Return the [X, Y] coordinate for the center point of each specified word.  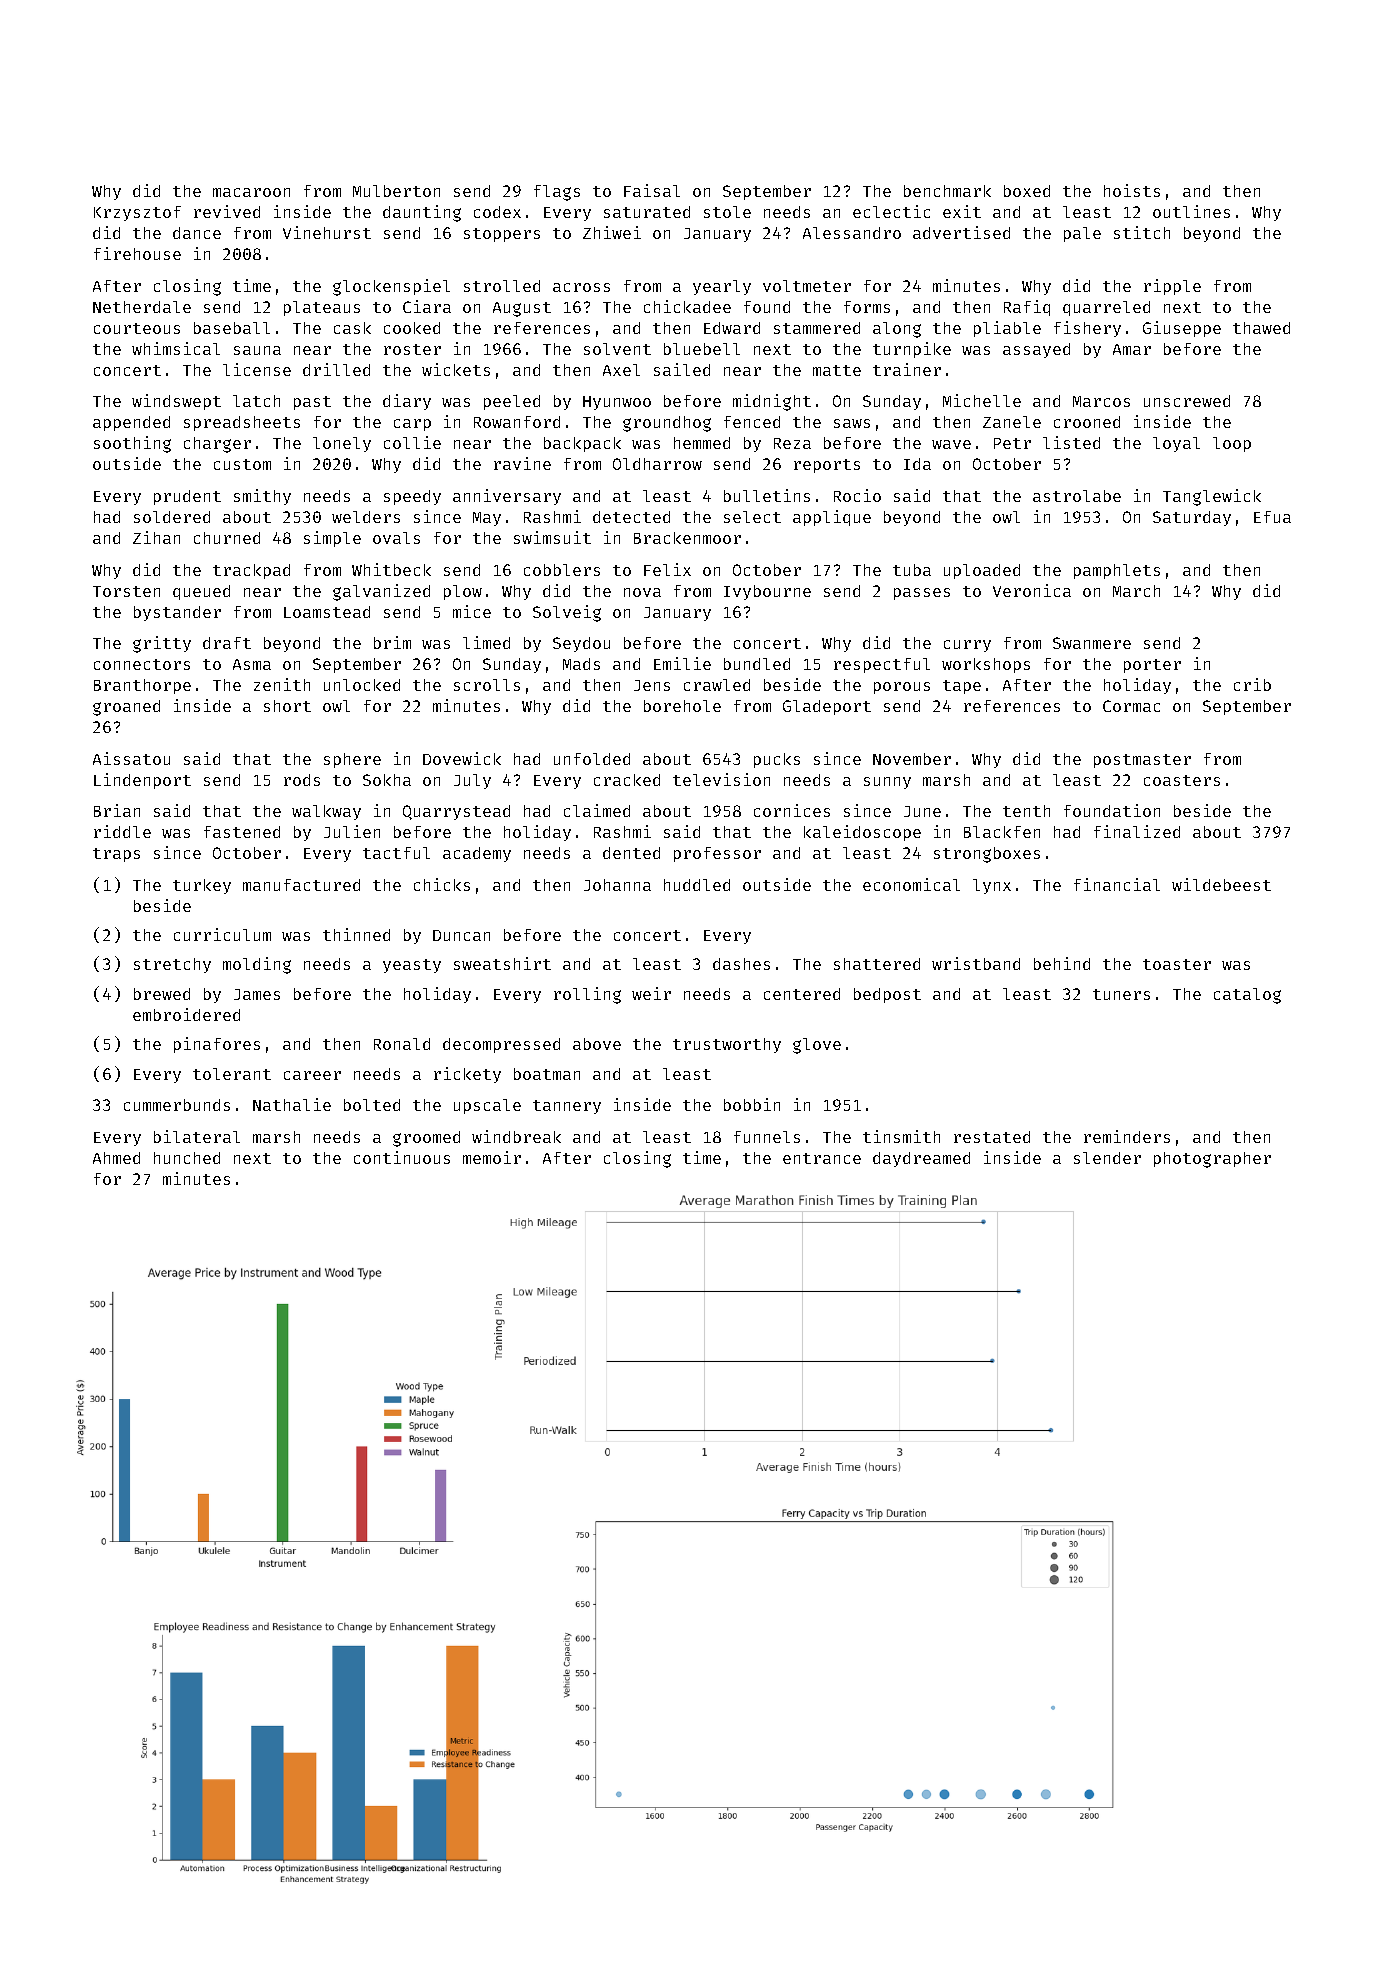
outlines [1191, 211]
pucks [777, 760]
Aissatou [131, 758]
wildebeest [1221, 884]
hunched [187, 1158]
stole [727, 212]
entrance [822, 1158]
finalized [1137, 831]
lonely [342, 444]
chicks [442, 884]
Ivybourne [767, 592]
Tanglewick [1212, 497]
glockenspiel [391, 287]
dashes [741, 964]
